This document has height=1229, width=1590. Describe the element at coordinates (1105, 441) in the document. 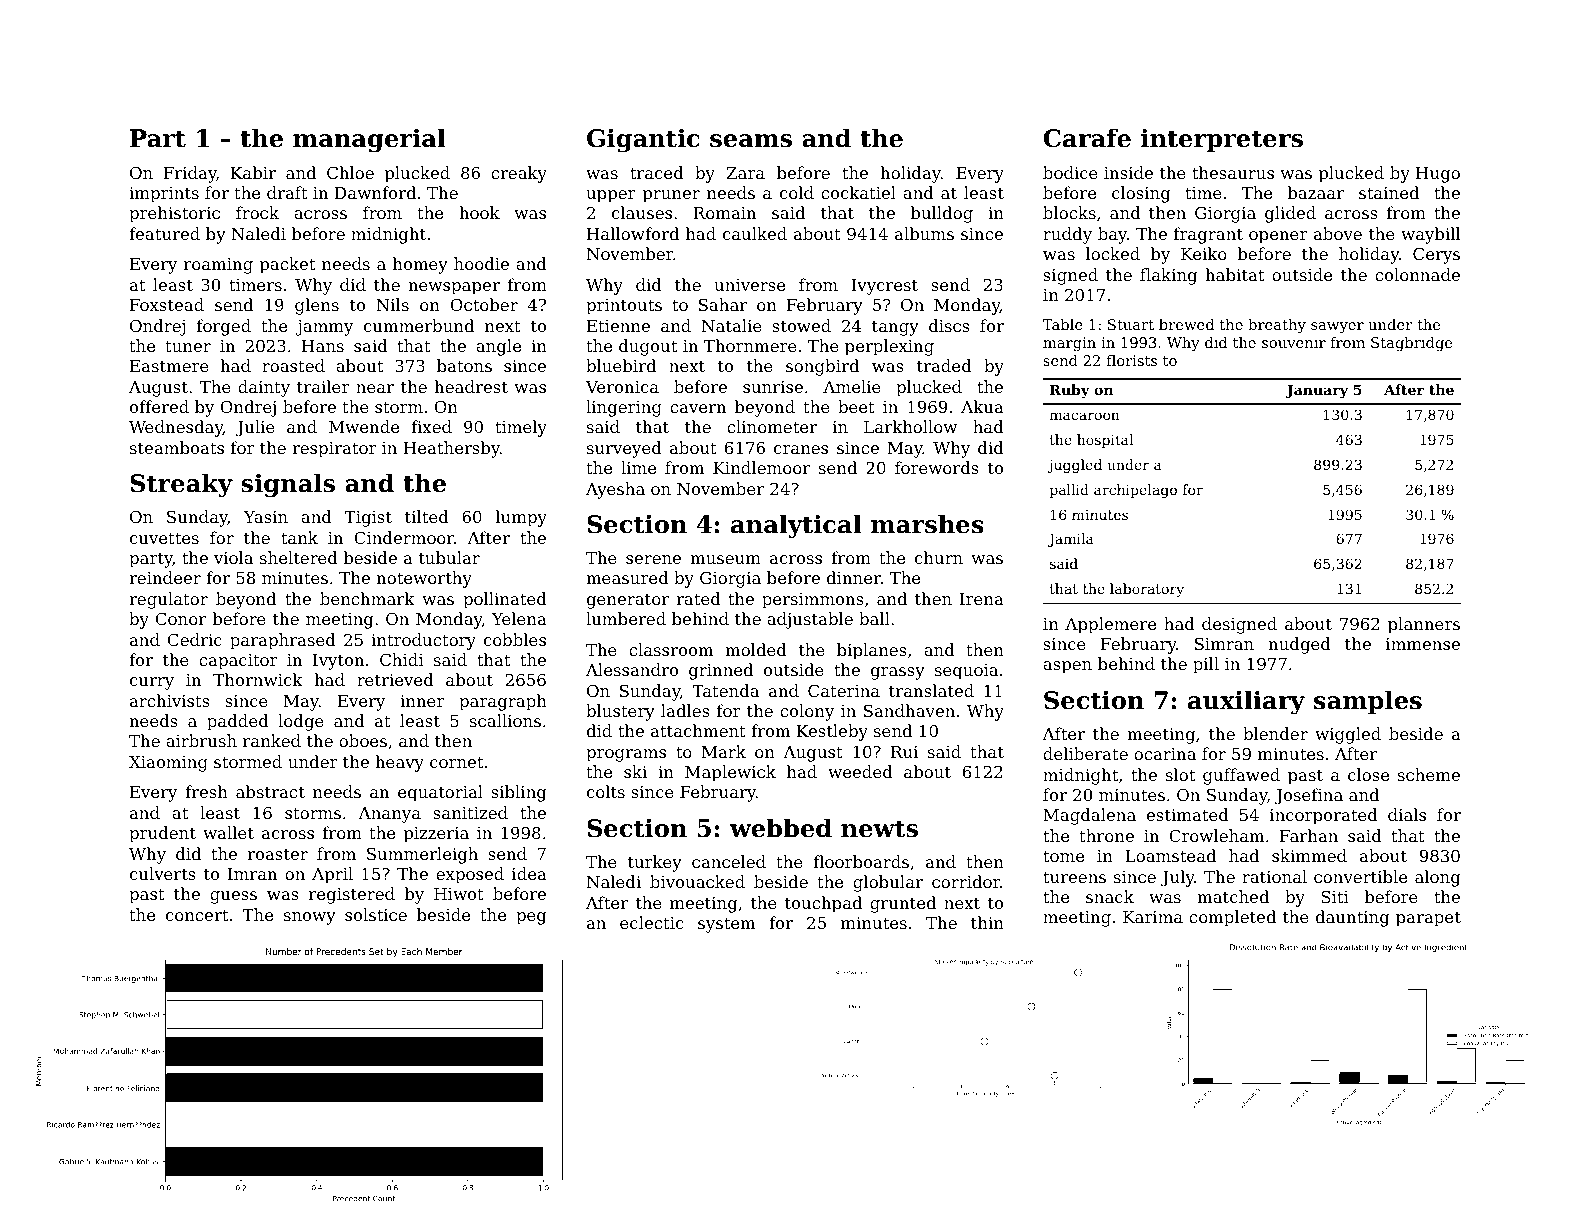

I see `hospital` at that location.
